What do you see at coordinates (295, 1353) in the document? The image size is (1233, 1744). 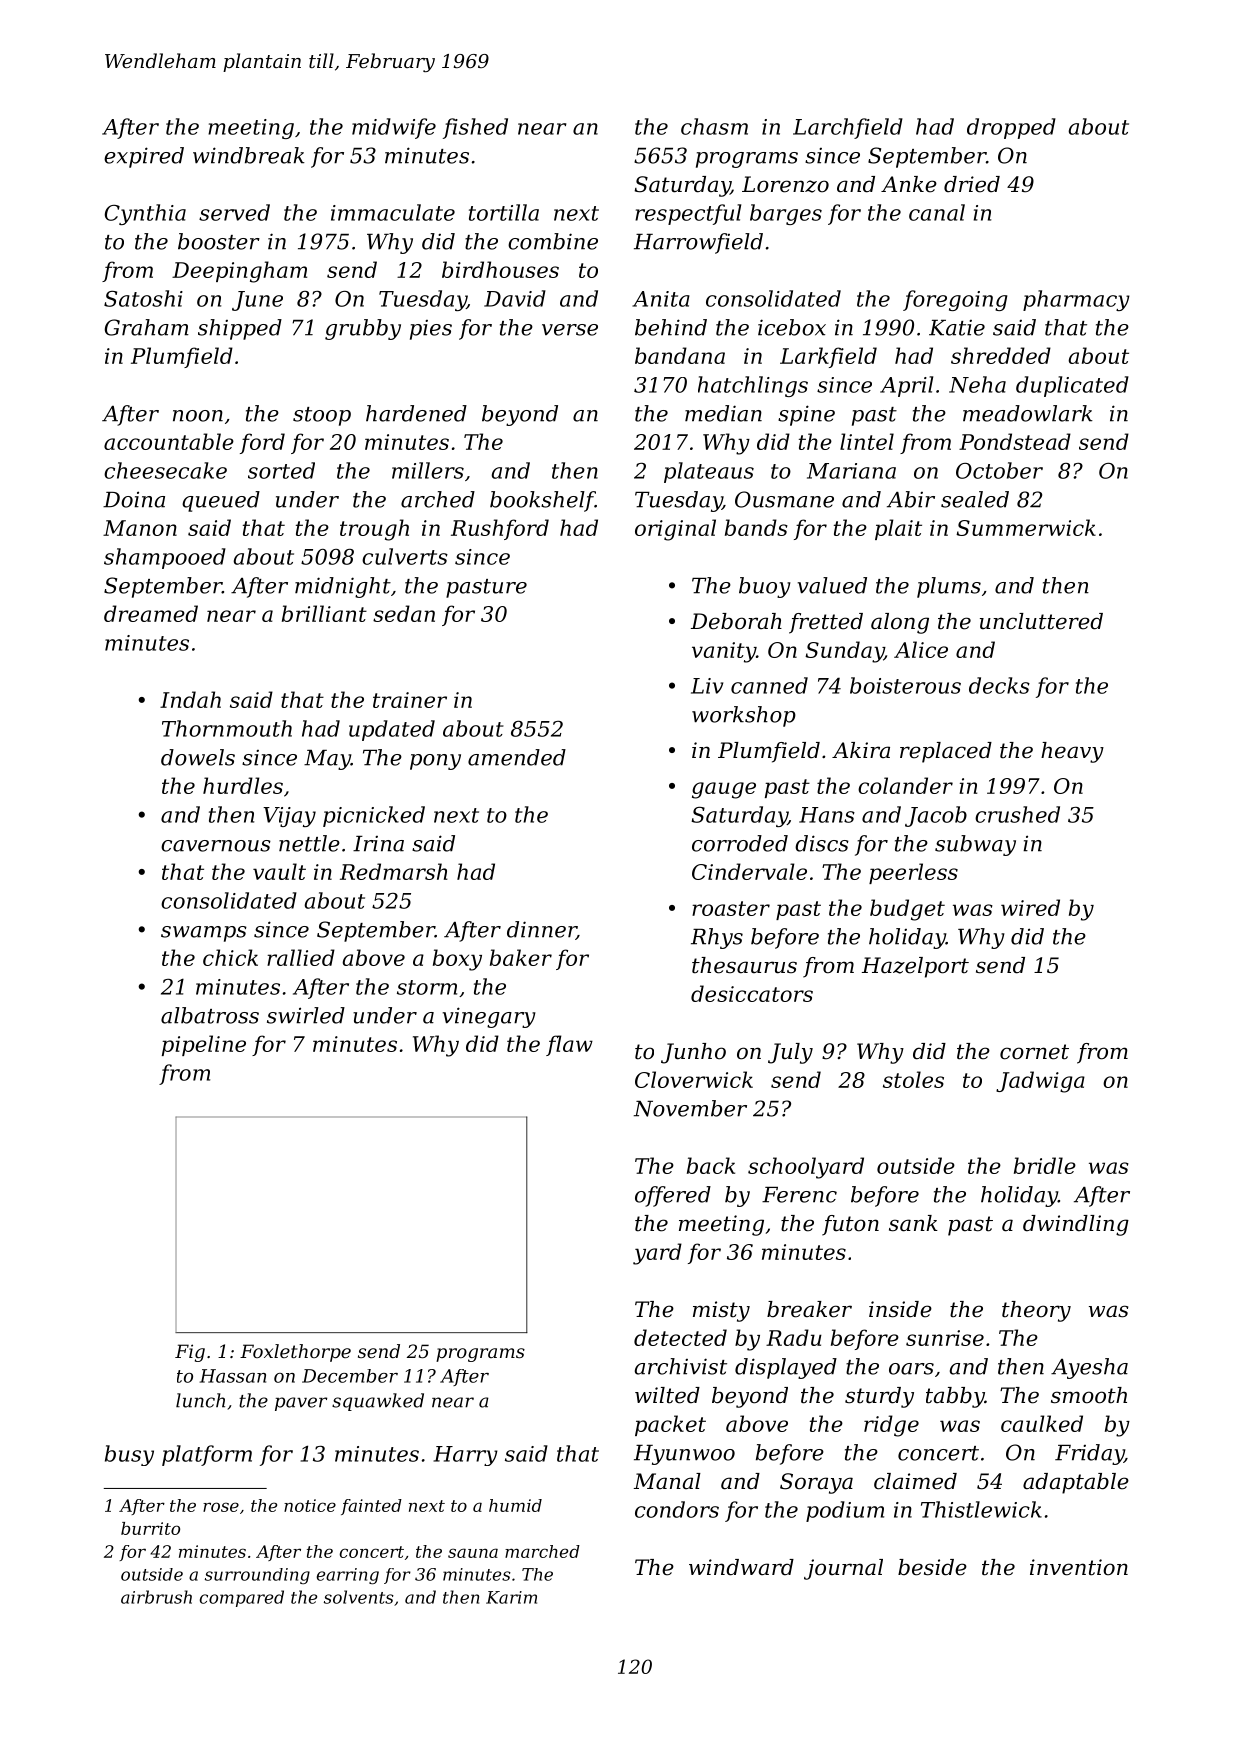 I see `Foxlethorpe` at bounding box center [295, 1353].
